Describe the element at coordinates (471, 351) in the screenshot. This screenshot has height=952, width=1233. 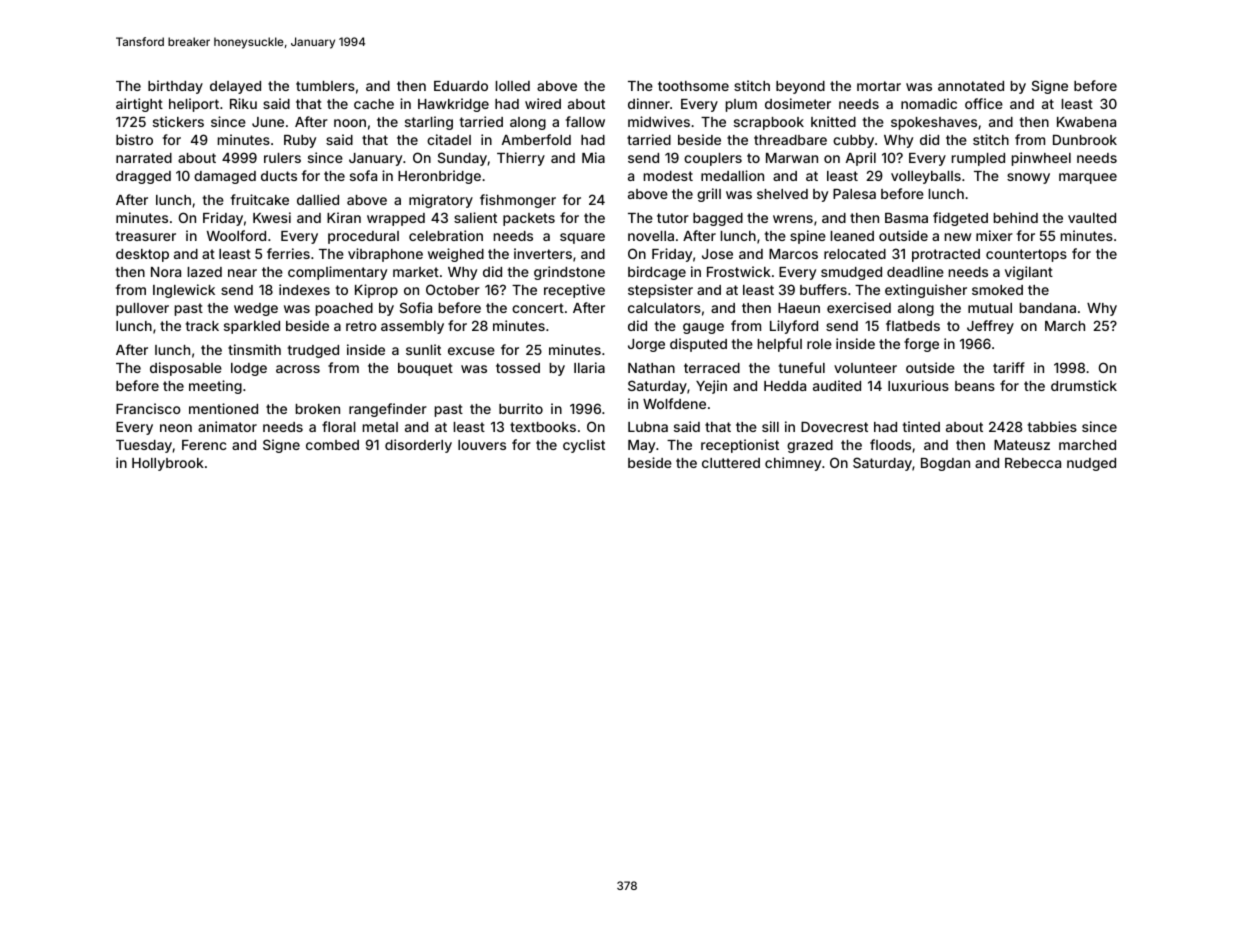
I see `excuse` at that location.
